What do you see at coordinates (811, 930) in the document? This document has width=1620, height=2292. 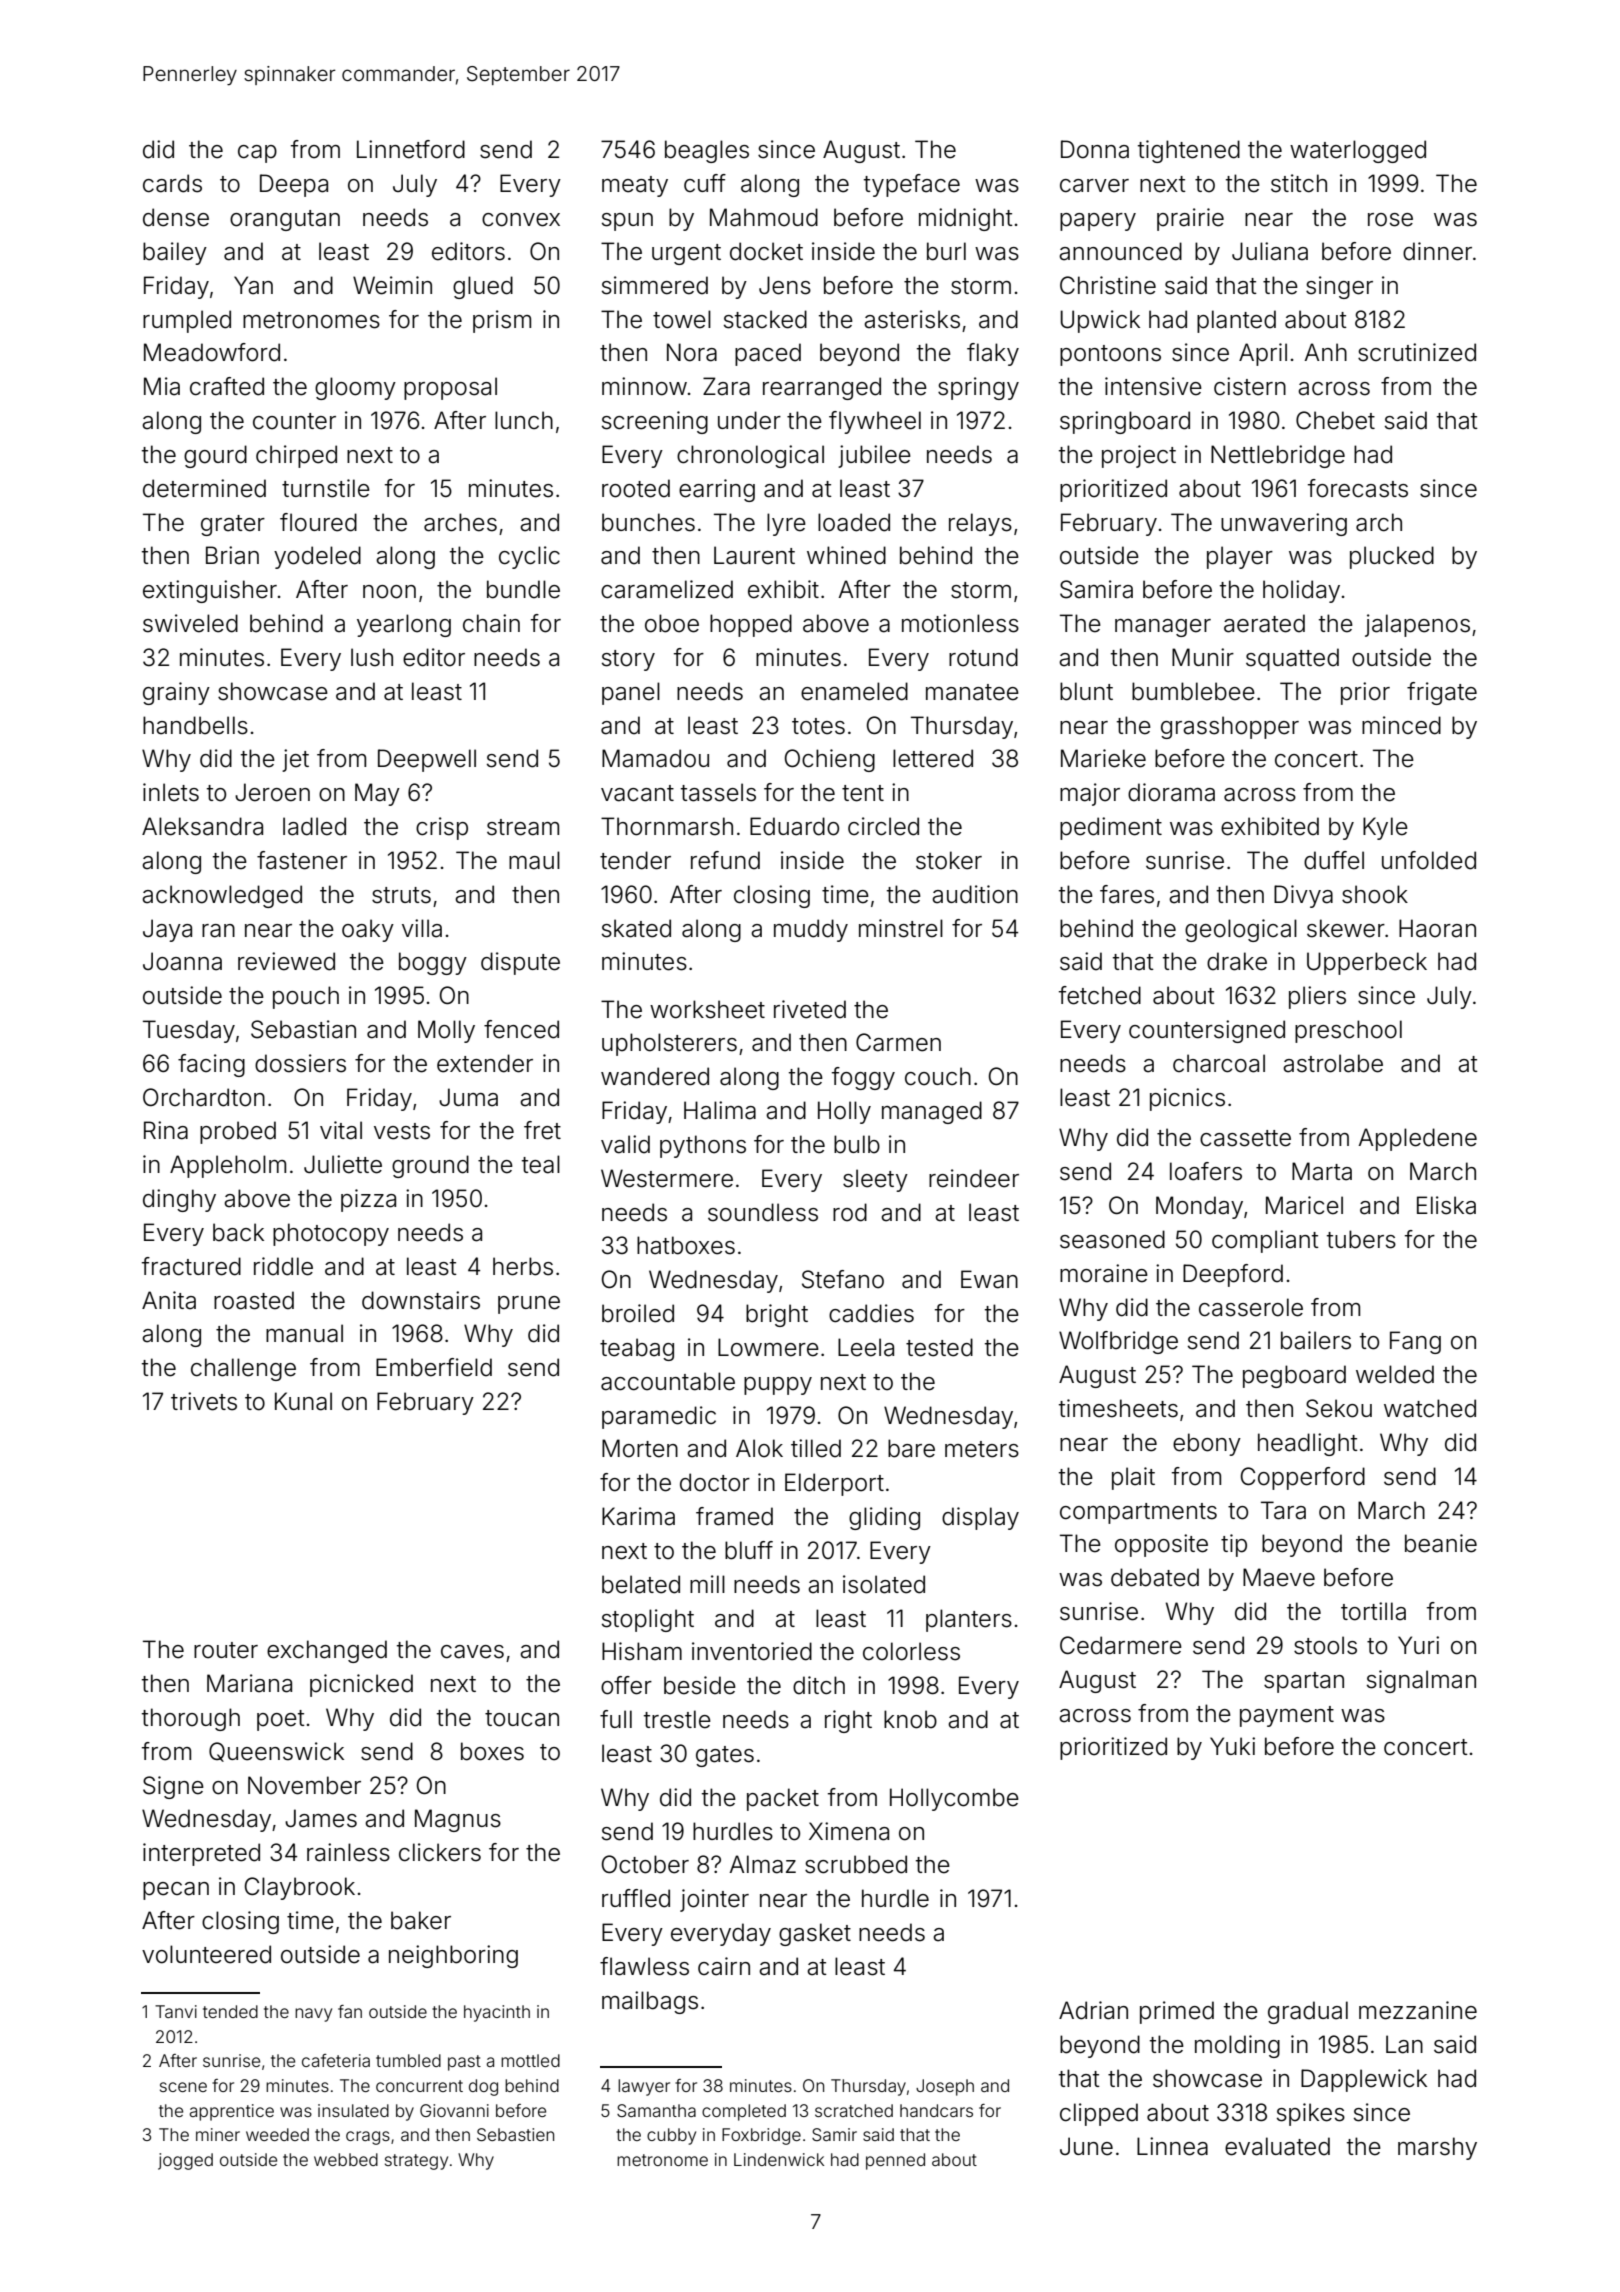 I see `muddy` at bounding box center [811, 930].
